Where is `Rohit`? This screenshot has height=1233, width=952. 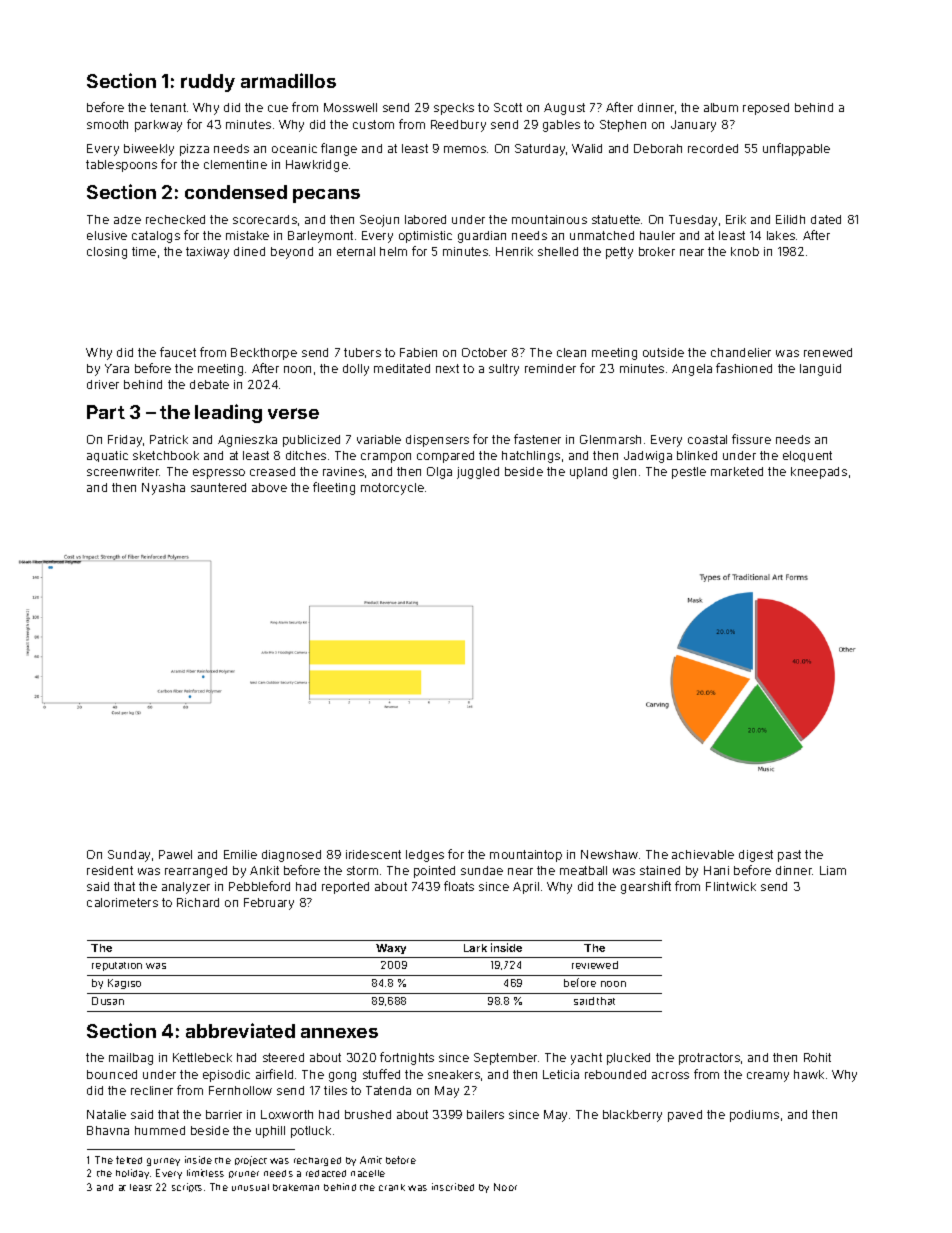 Rohit is located at coordinates (817, 1057).
